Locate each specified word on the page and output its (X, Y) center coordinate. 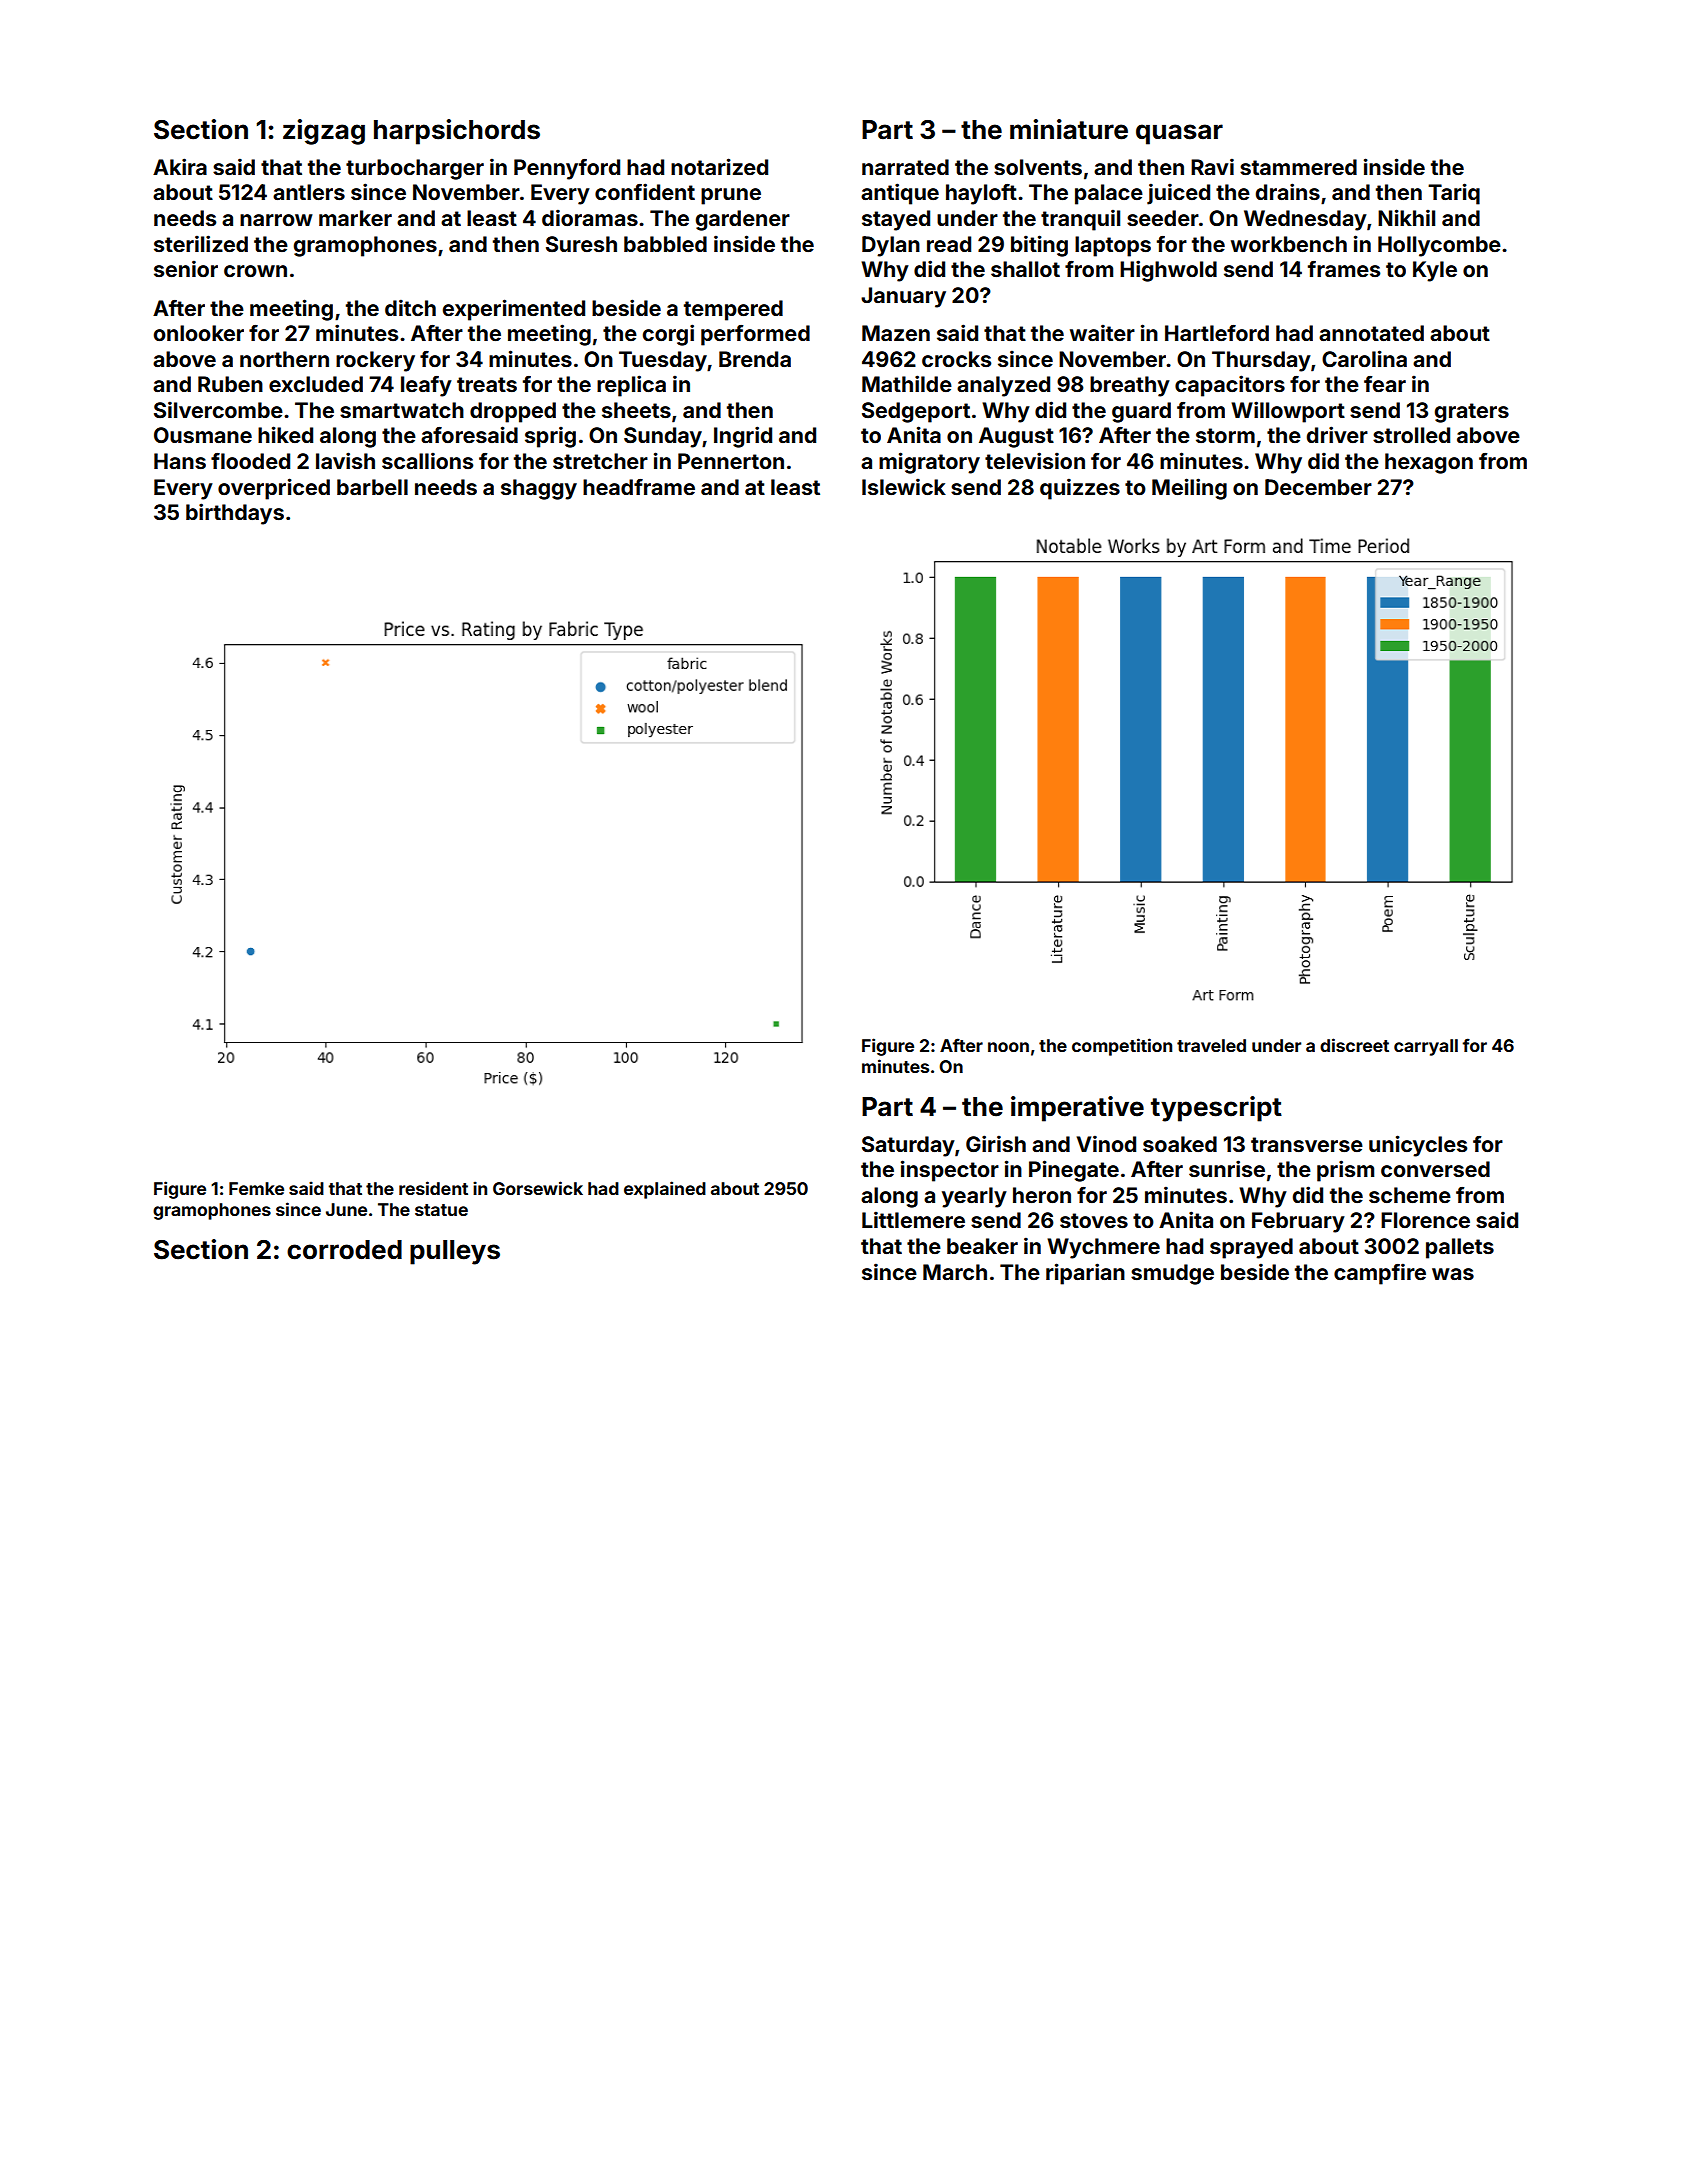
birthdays (235, 514)
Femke (256, 1188)
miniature (1069, 129)
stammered (1298, 167)
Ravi (1212, 166)
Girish (996, 1143)
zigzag (324, 132)
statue (441, 1210)
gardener (743, 220)
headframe (639, 487)
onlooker (199, 333)
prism (1345, 1171)
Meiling (1189, 489)
